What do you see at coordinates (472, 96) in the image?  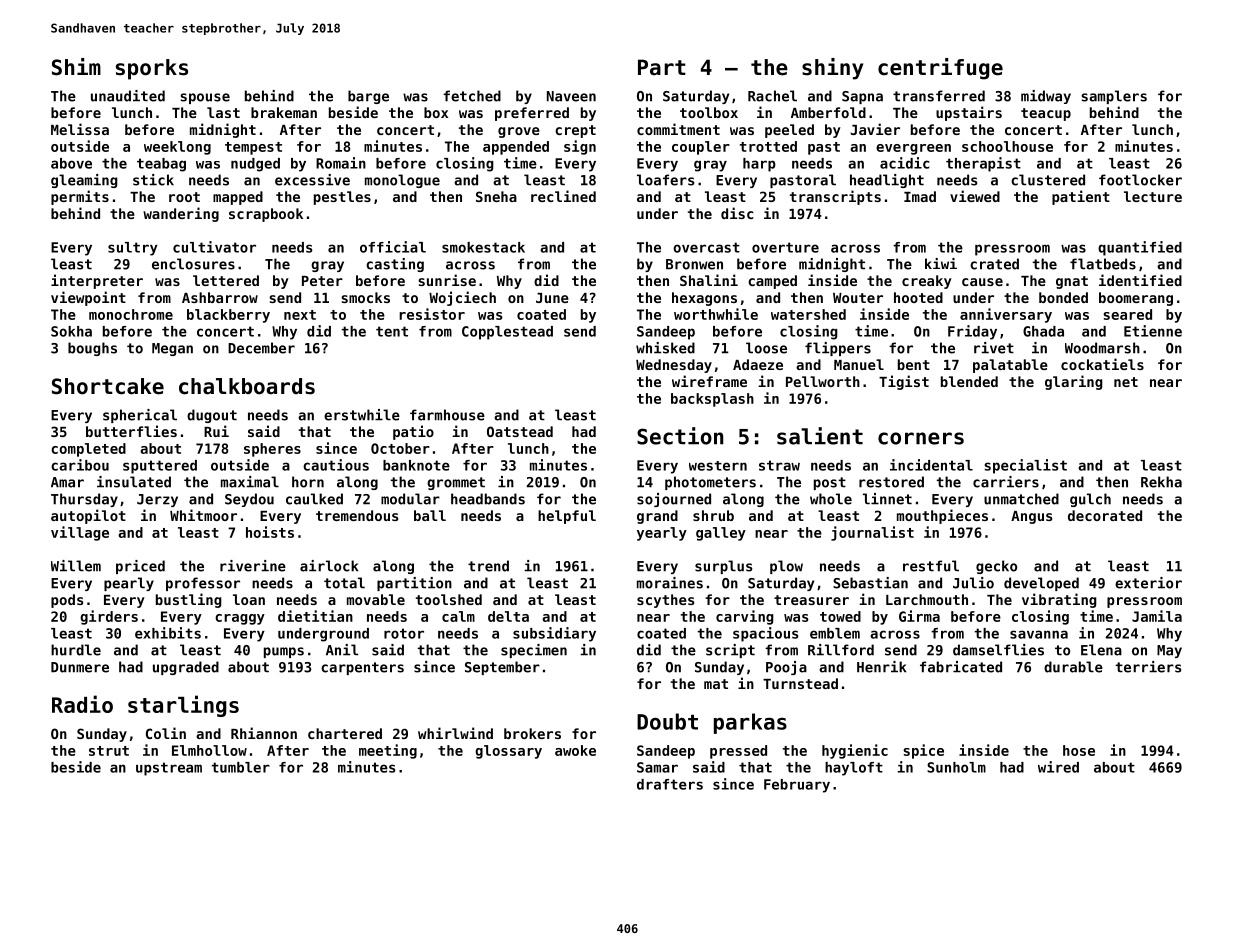 I see `fetched` at bounding box center [472, 96].
